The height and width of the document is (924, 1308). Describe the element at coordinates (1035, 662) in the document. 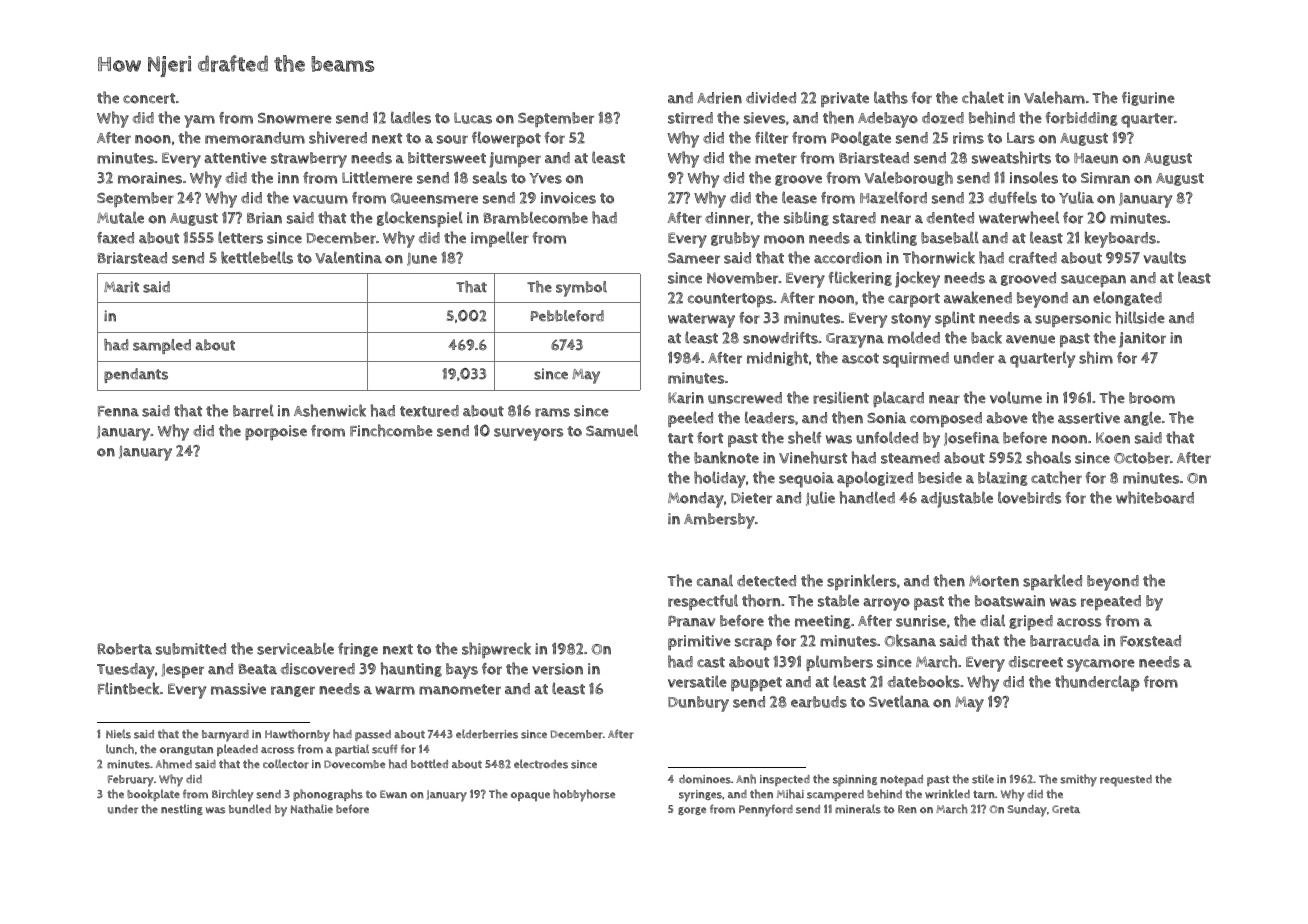

I see `discreet` at that location.
